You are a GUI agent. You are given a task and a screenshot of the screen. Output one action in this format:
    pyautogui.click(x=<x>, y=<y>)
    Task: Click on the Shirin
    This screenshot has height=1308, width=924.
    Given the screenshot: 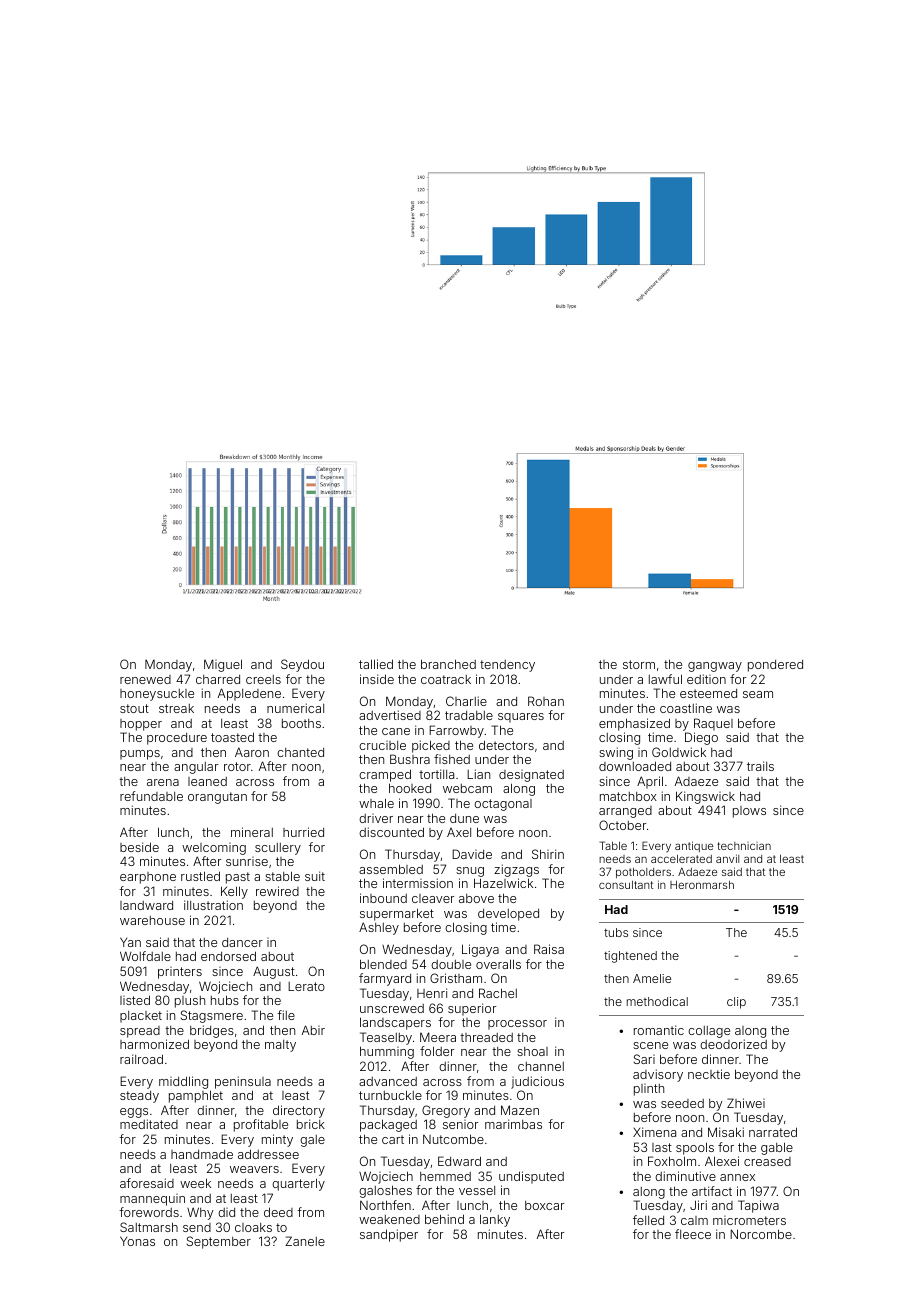 What is the action you would take?
    pyautogui.click(x=548, y=854)
